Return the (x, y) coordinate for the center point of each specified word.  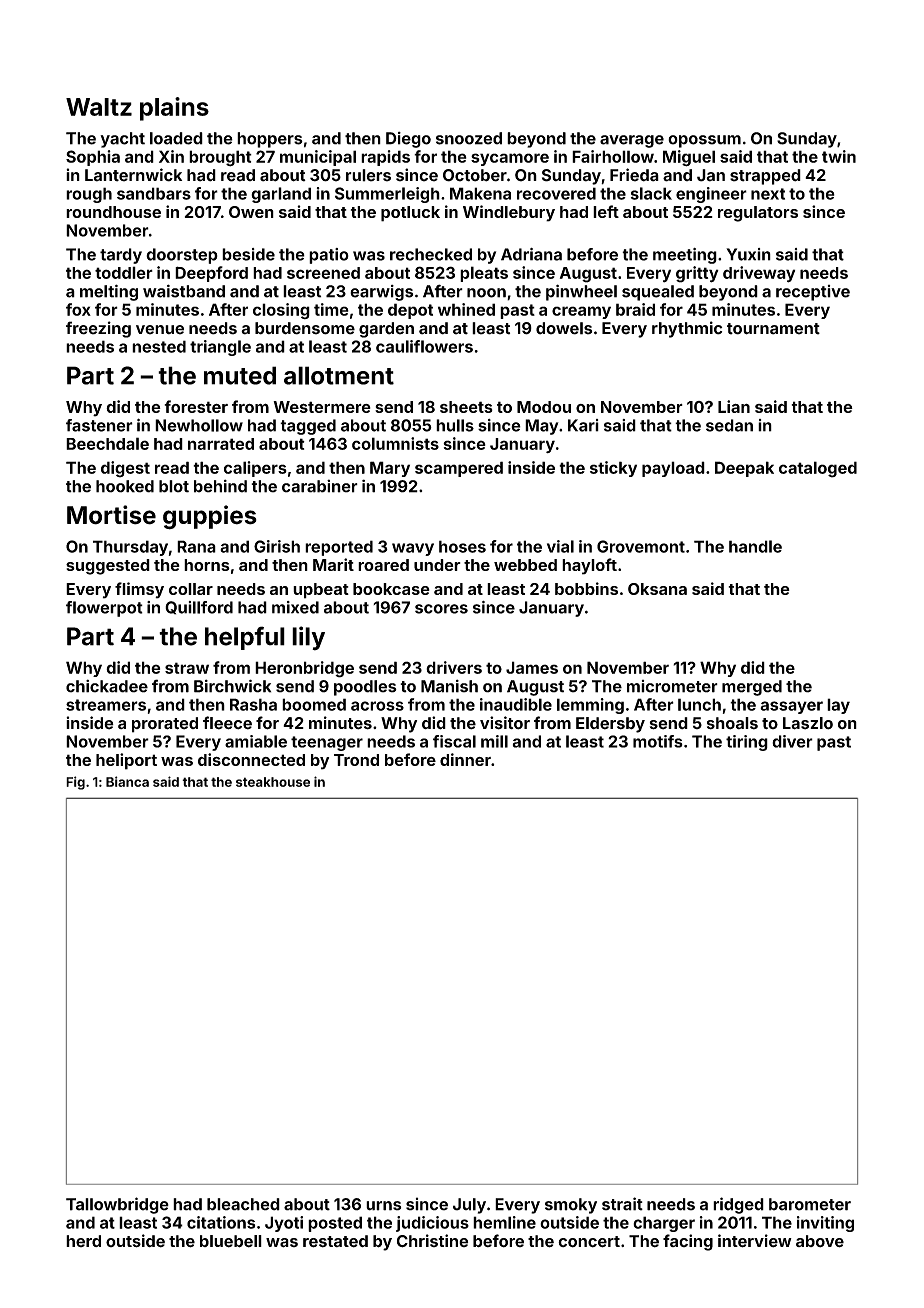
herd (83, 1241)
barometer (810, 1204)
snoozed (469, 138)
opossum (704, 141)
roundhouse (113, 212)
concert (589, 1242)
